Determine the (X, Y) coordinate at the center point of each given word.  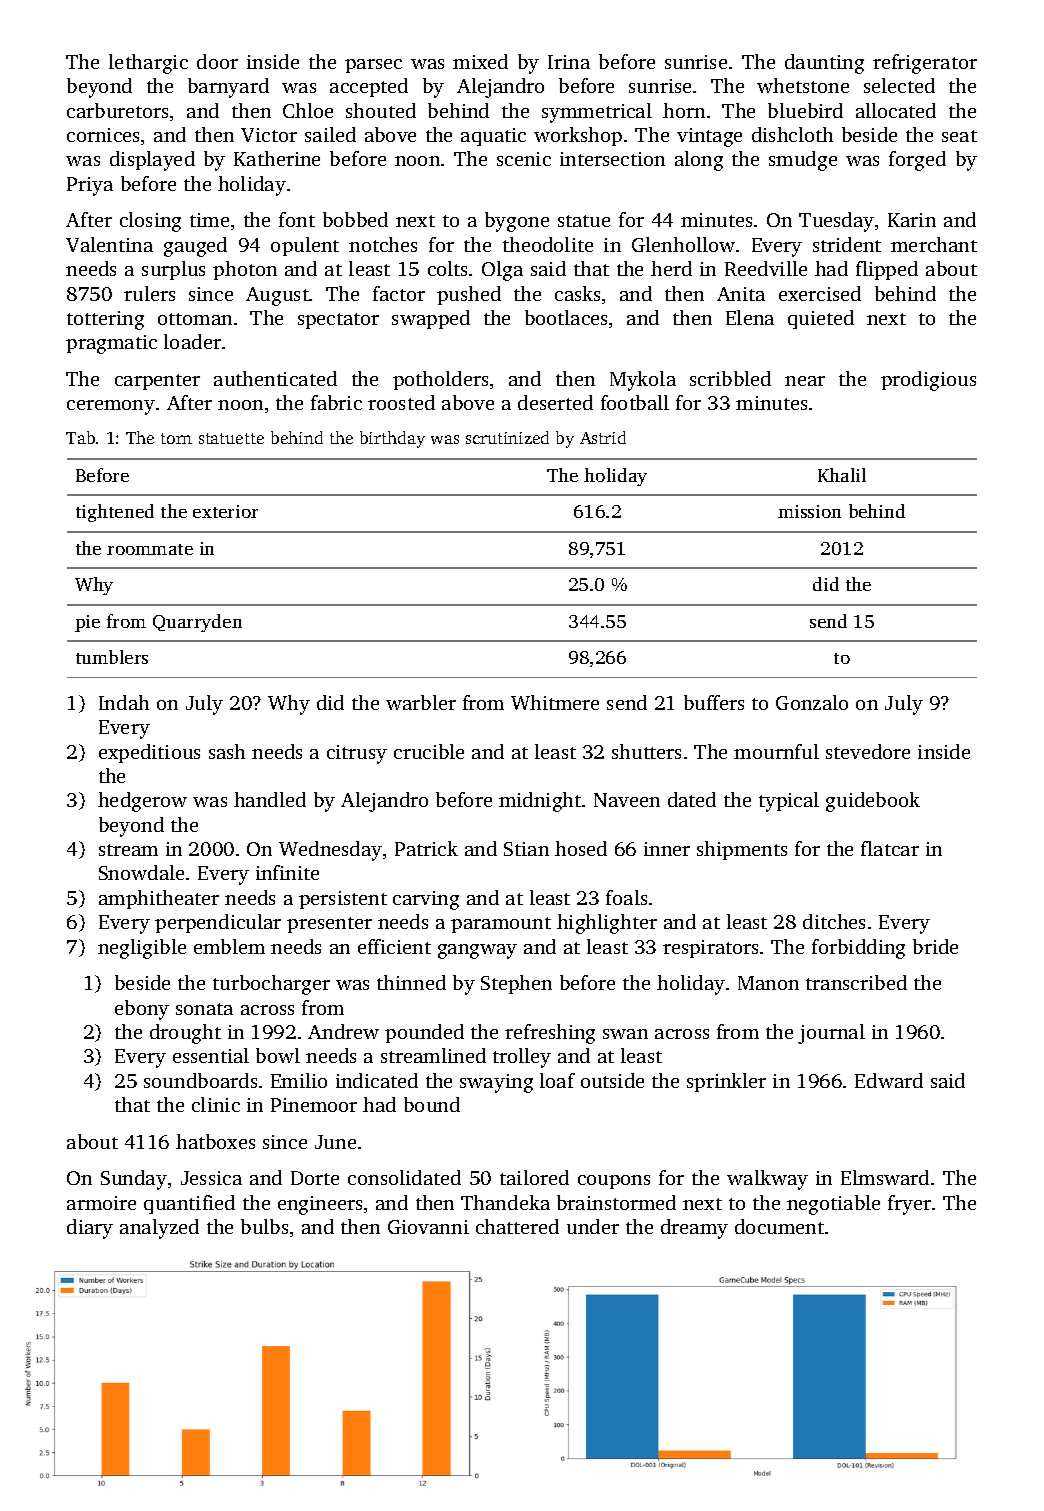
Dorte (315, 1178)
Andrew (343, 1031)
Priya (90, 186)
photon (245, 270)
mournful (776, 751)
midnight (540, 802)
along (699, 161)
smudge (803, 161)
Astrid (603, 437)
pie (87, 623)
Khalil (842, 475)
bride (935, 946)
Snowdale (141, 872)
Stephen (516, 984)
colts (447, 268)
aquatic (493, 137)
